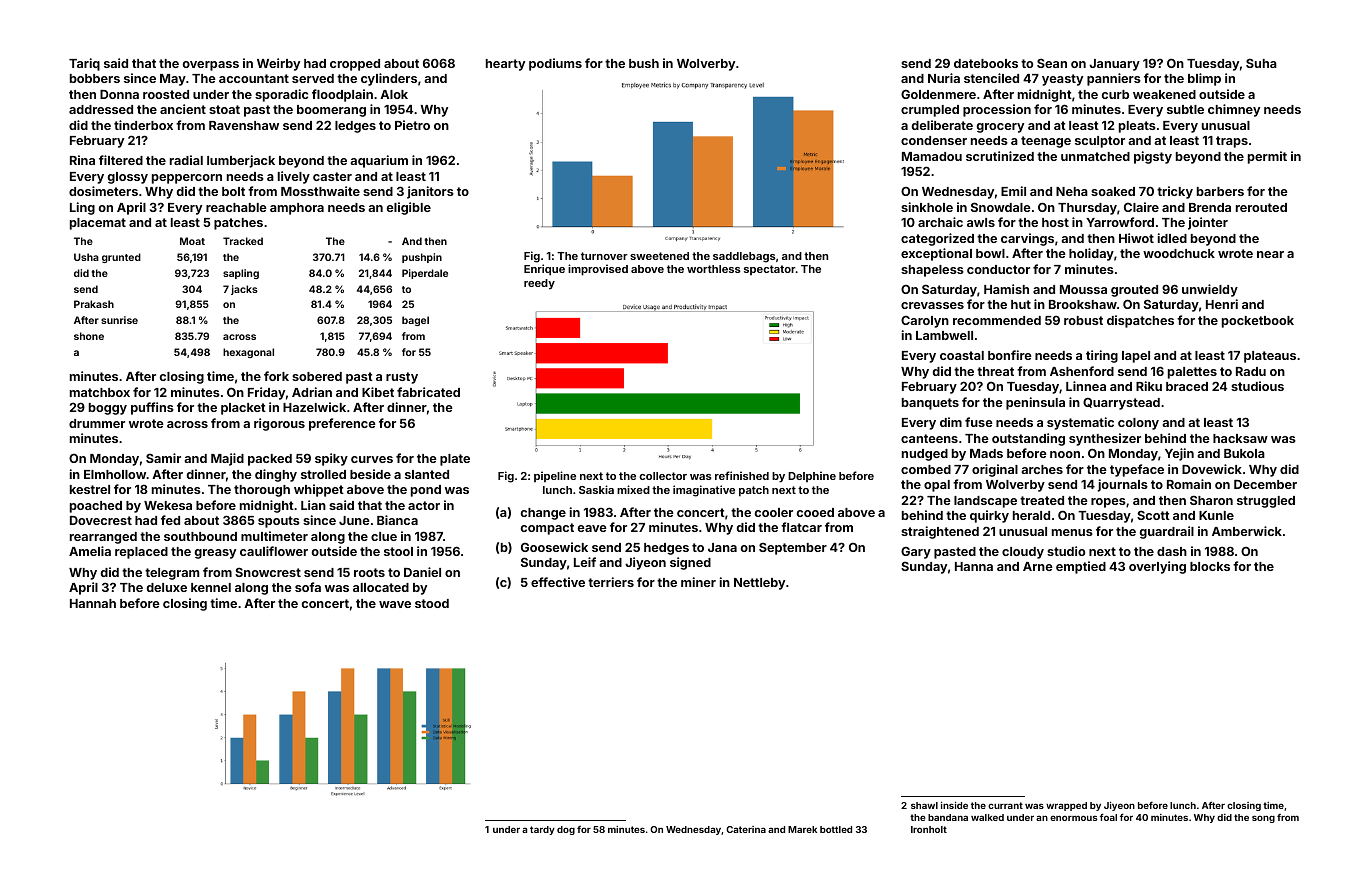 This document has width=1372, height=887. I want to click on roosted, so click(166, 94).
